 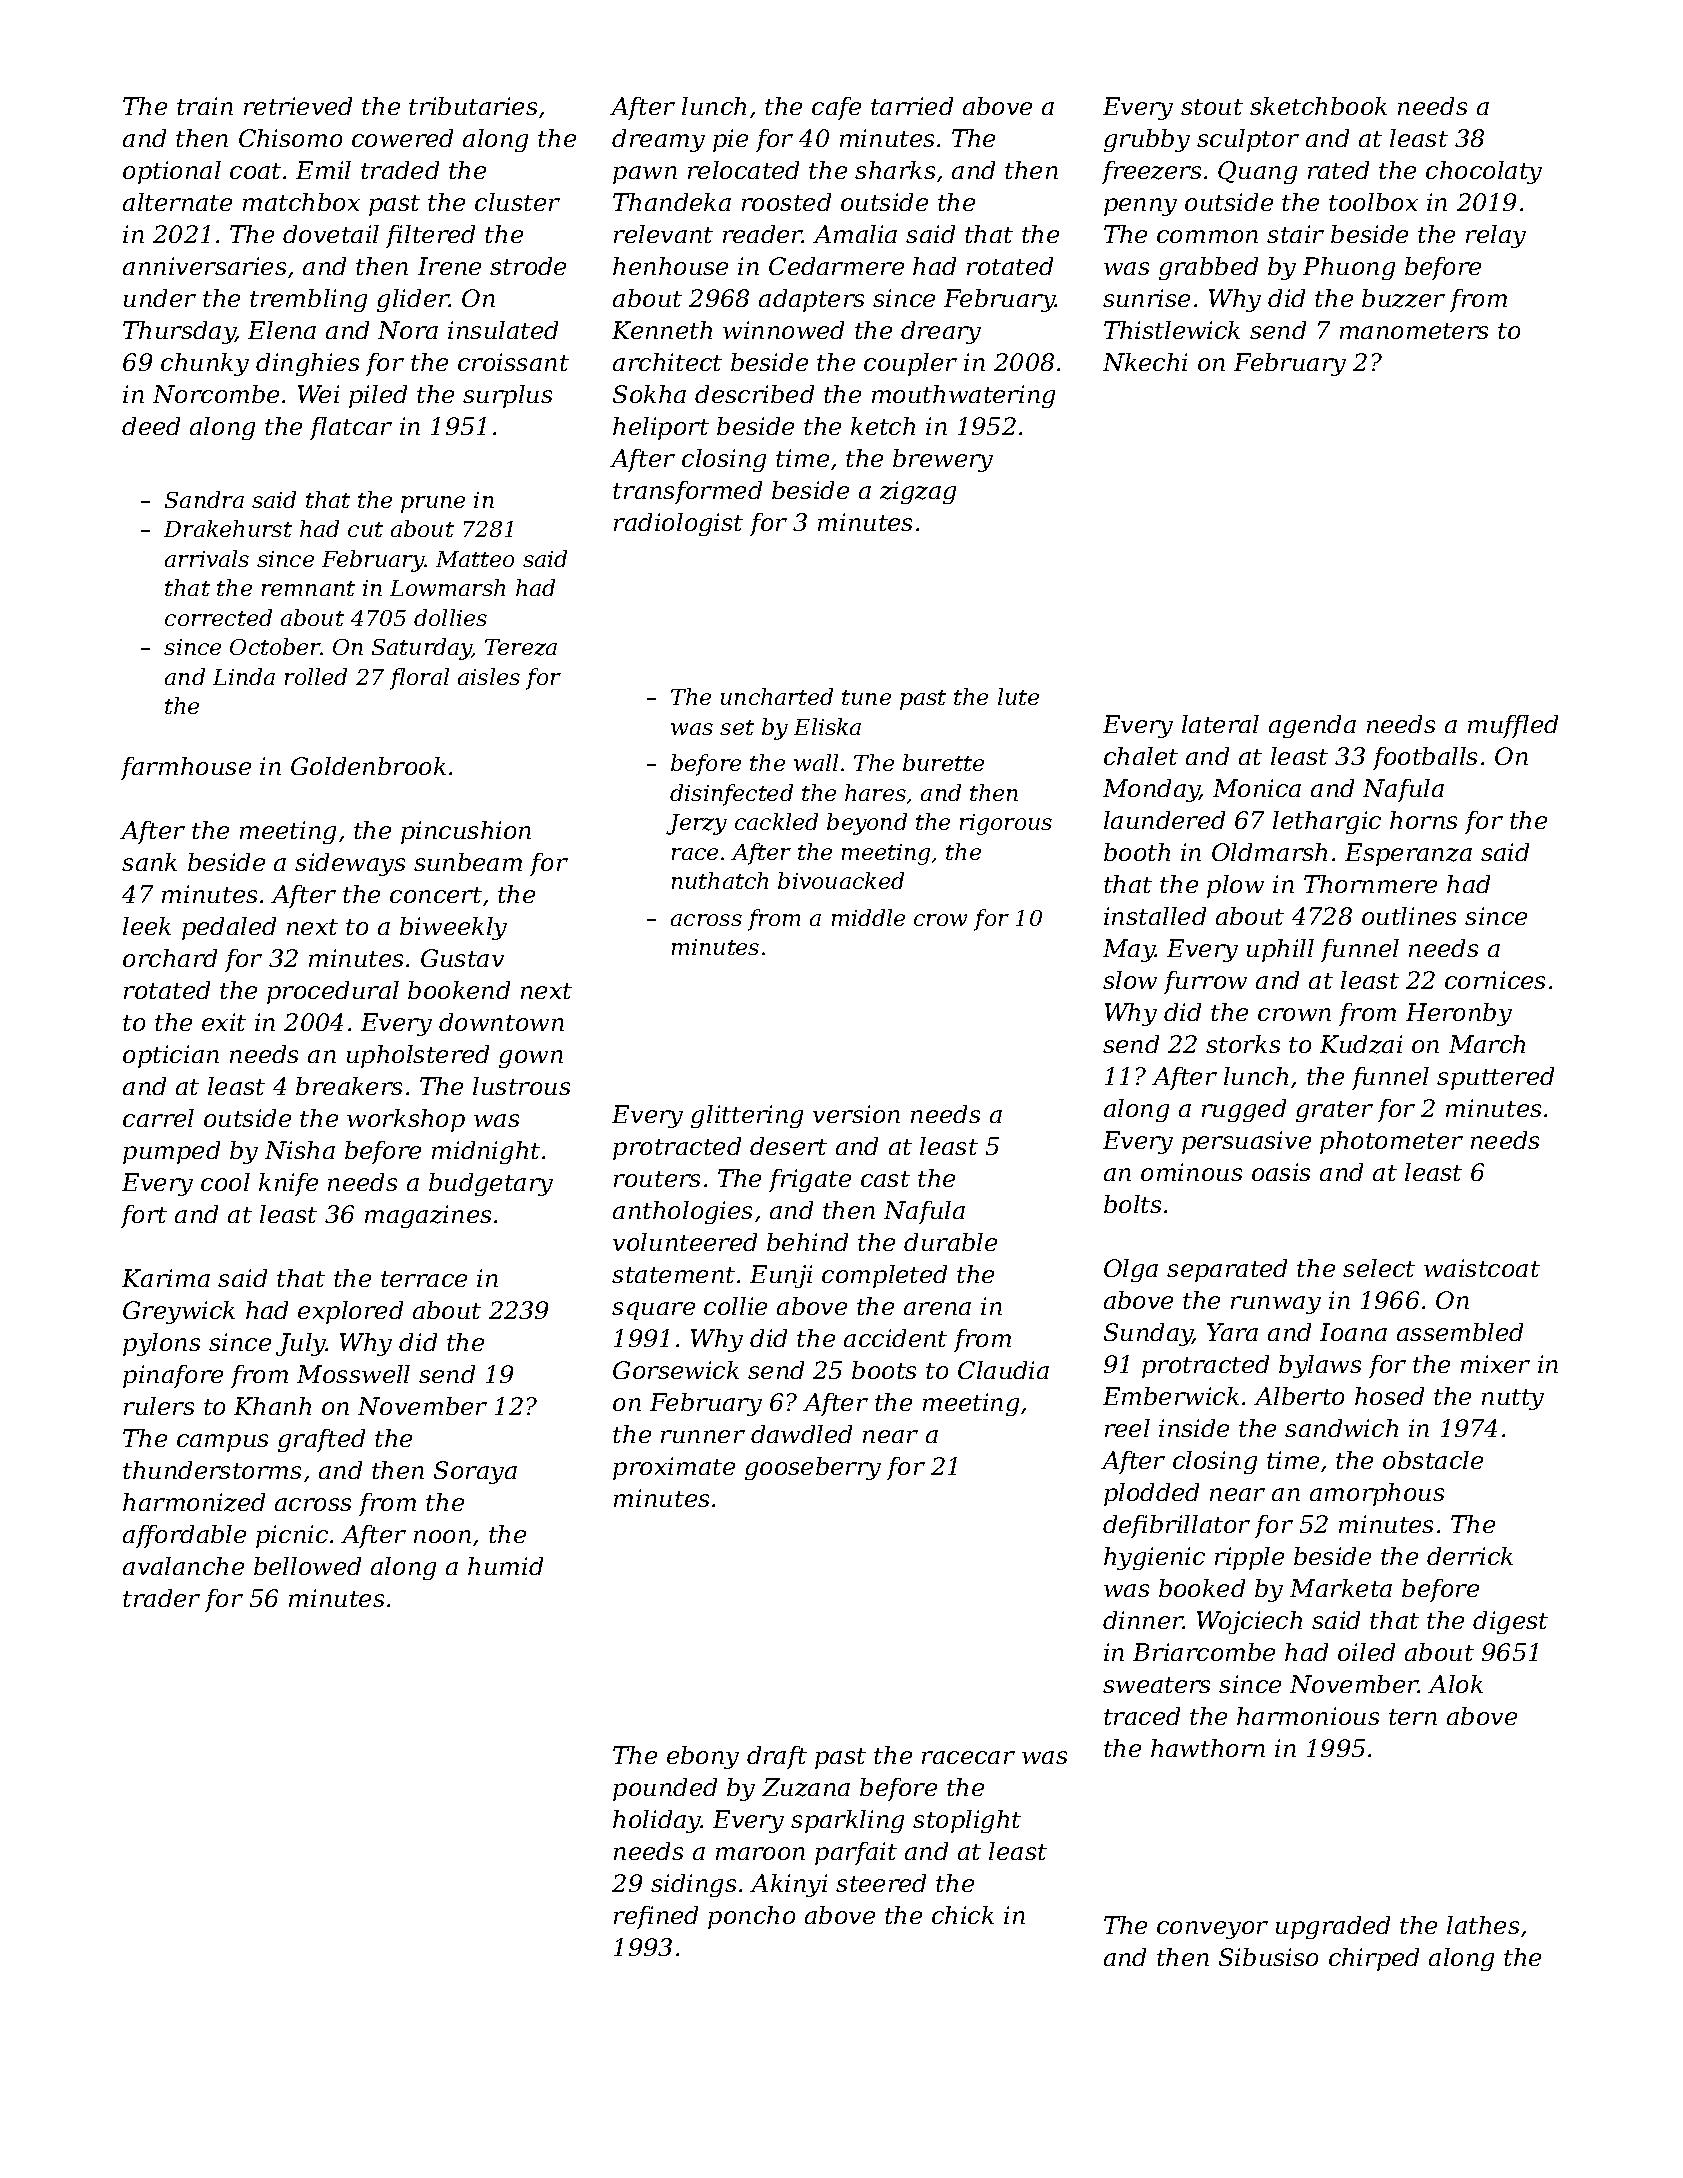 I want to click on slow, so click(x=1130, y=980).
